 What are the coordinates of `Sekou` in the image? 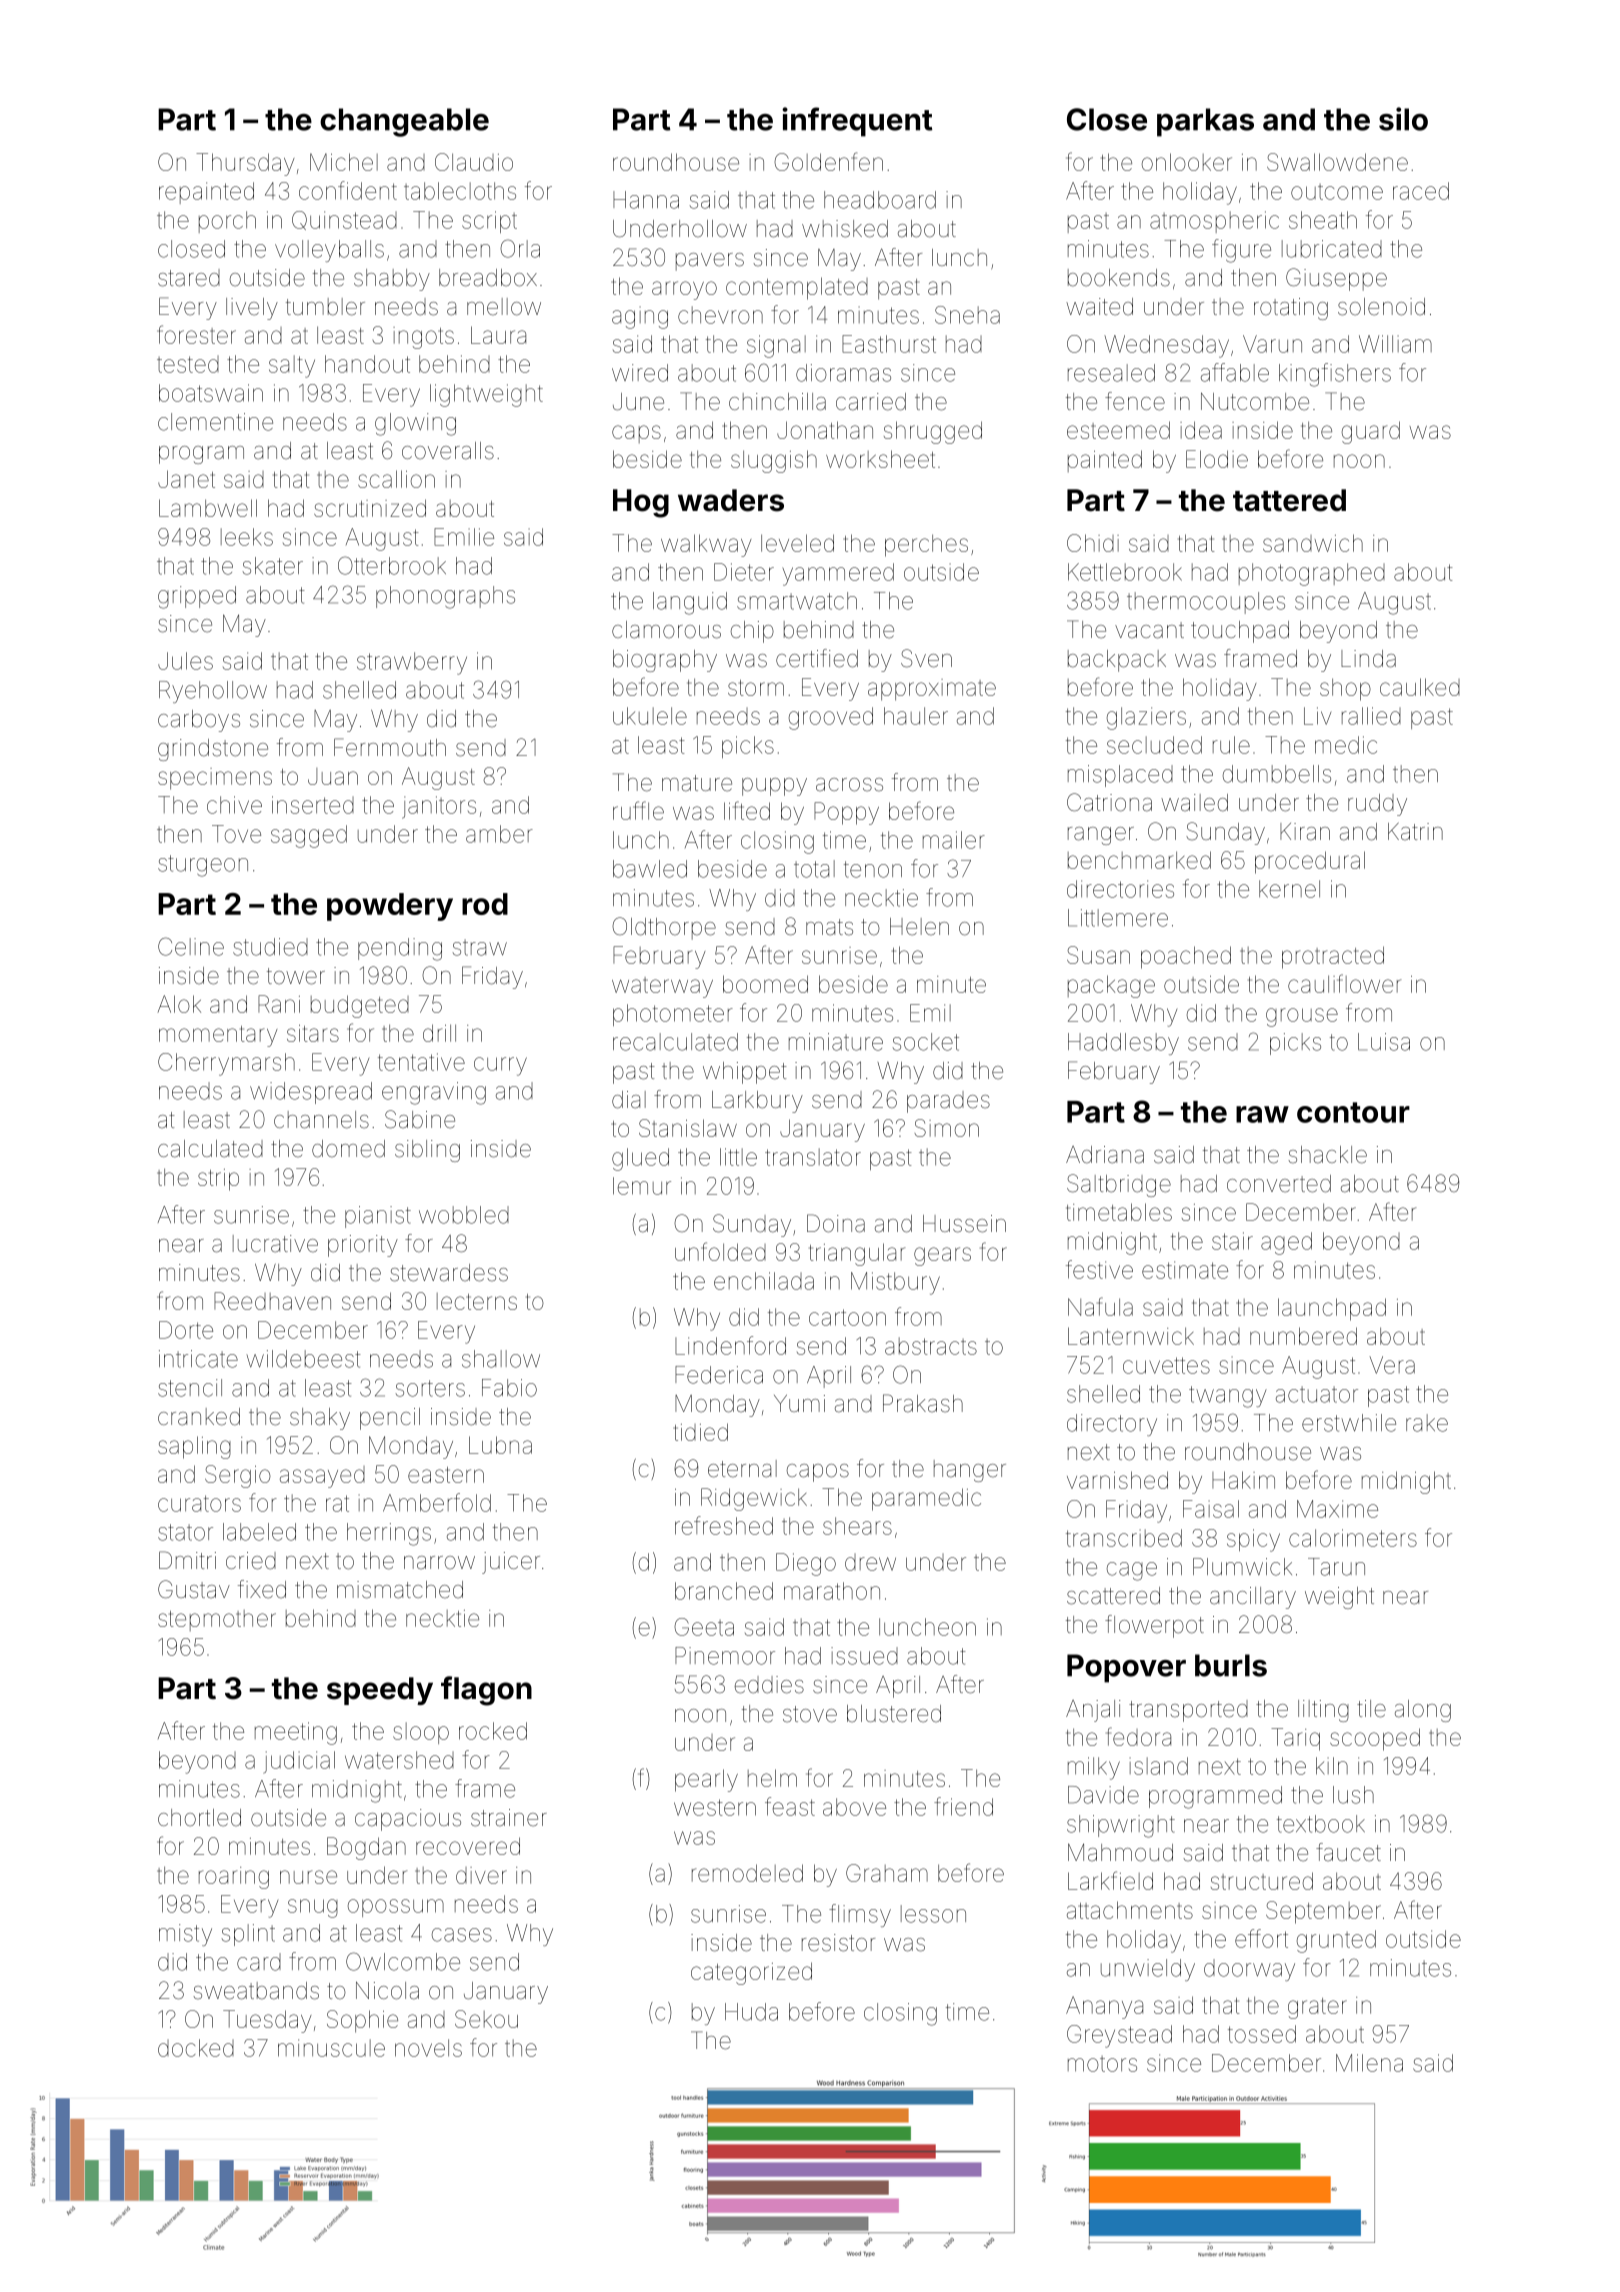 It's located at (486, 2019).
